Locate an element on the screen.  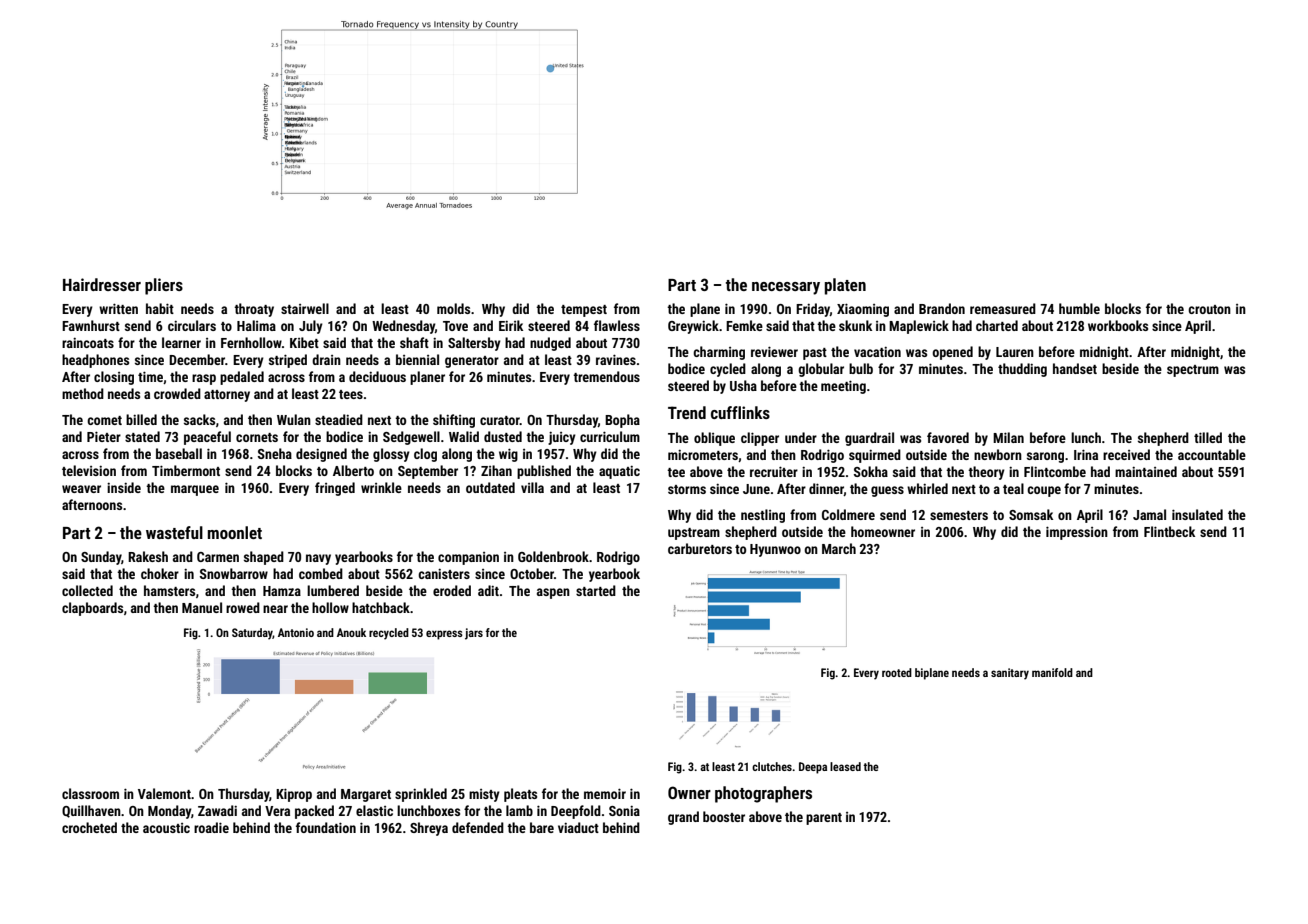
roadie is located at coordinates (211, 827).
